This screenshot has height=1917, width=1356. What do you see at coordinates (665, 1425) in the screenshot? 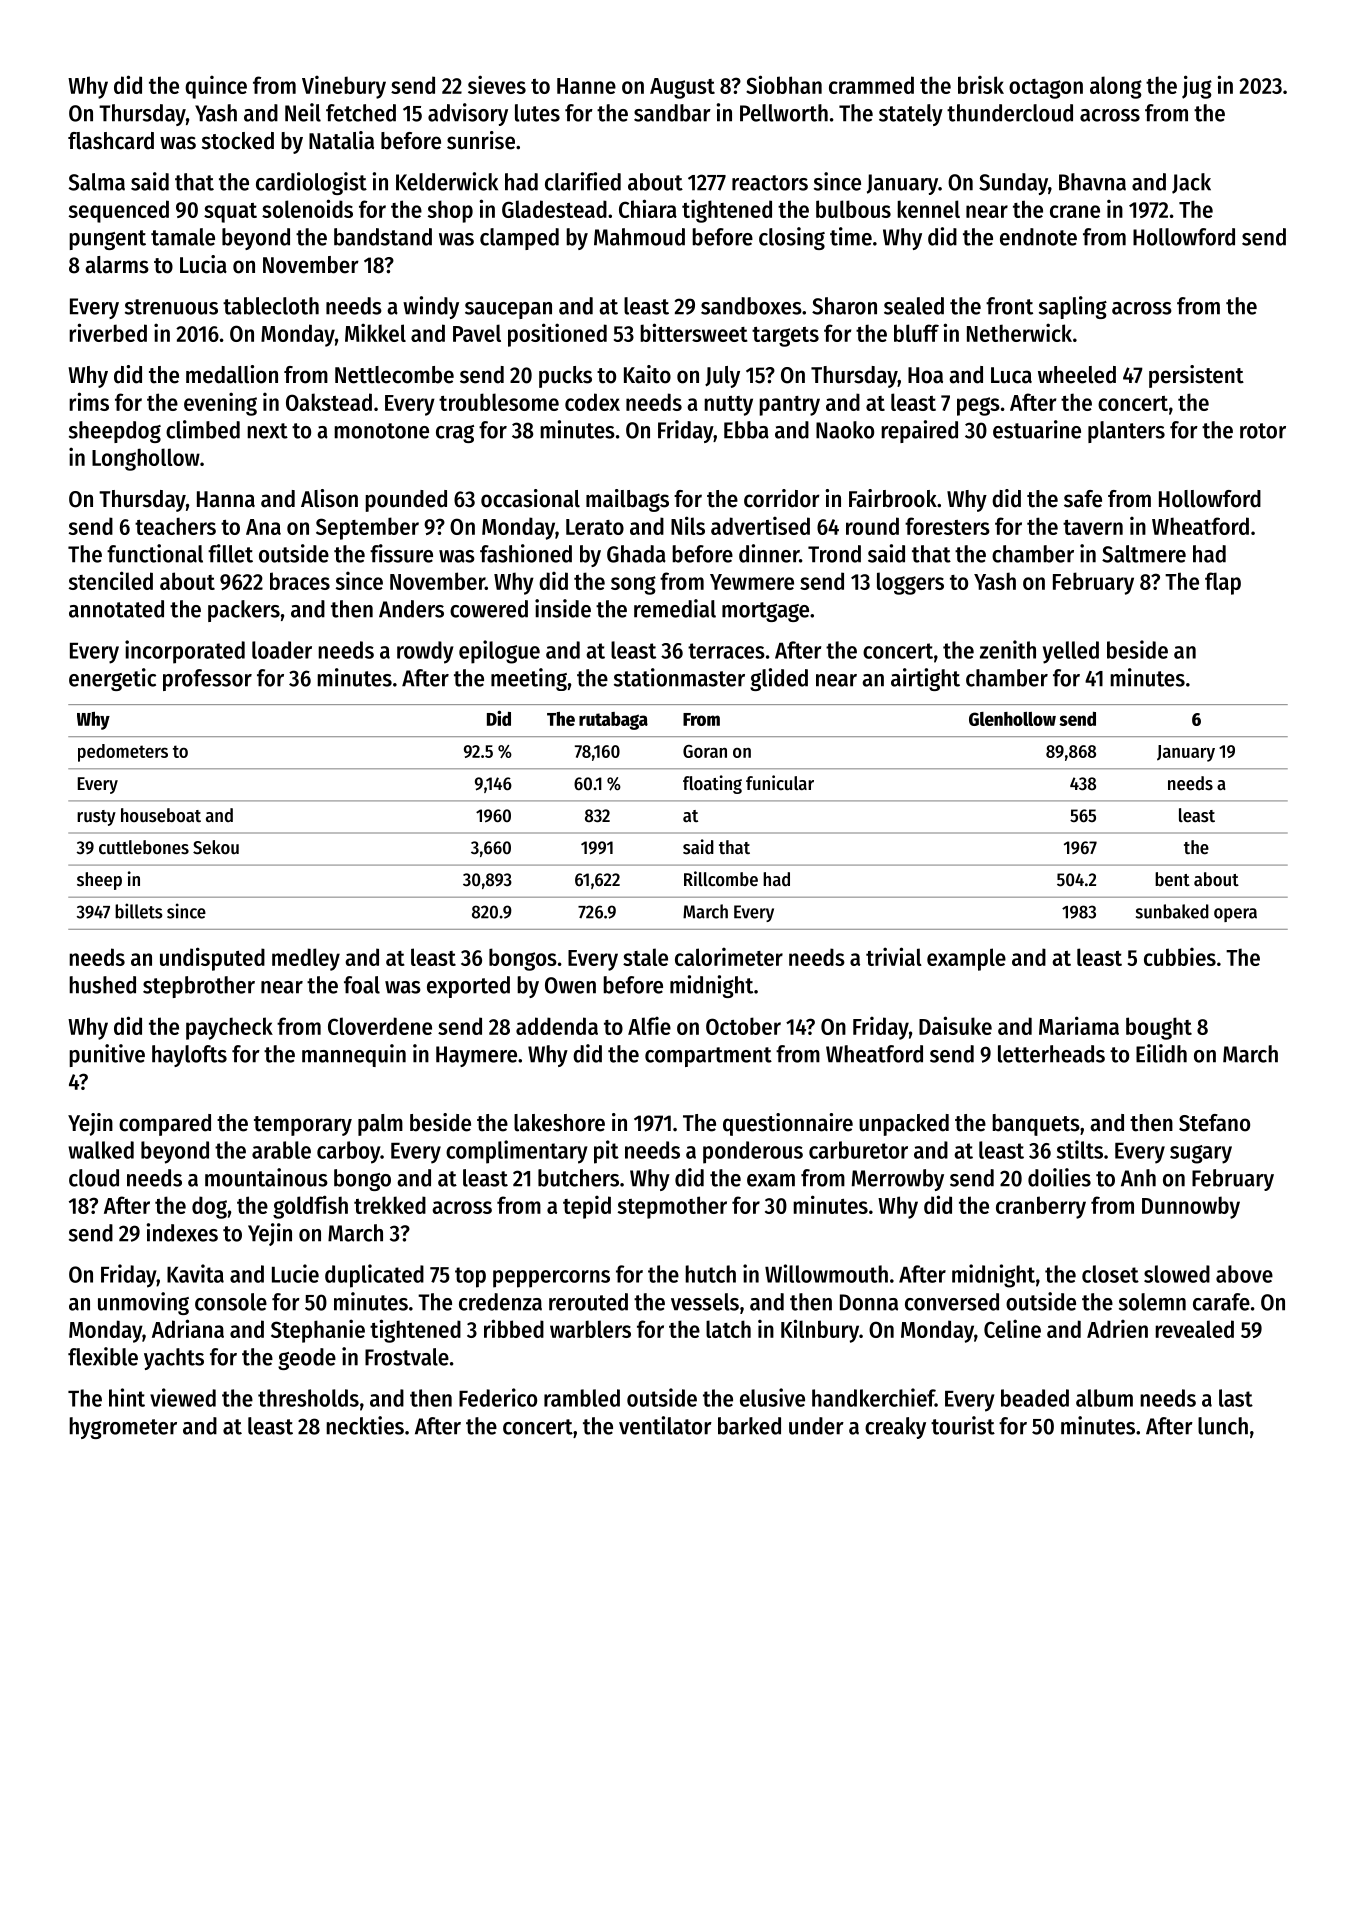
I see `ventilator` at bounding box center [665, 1425].
